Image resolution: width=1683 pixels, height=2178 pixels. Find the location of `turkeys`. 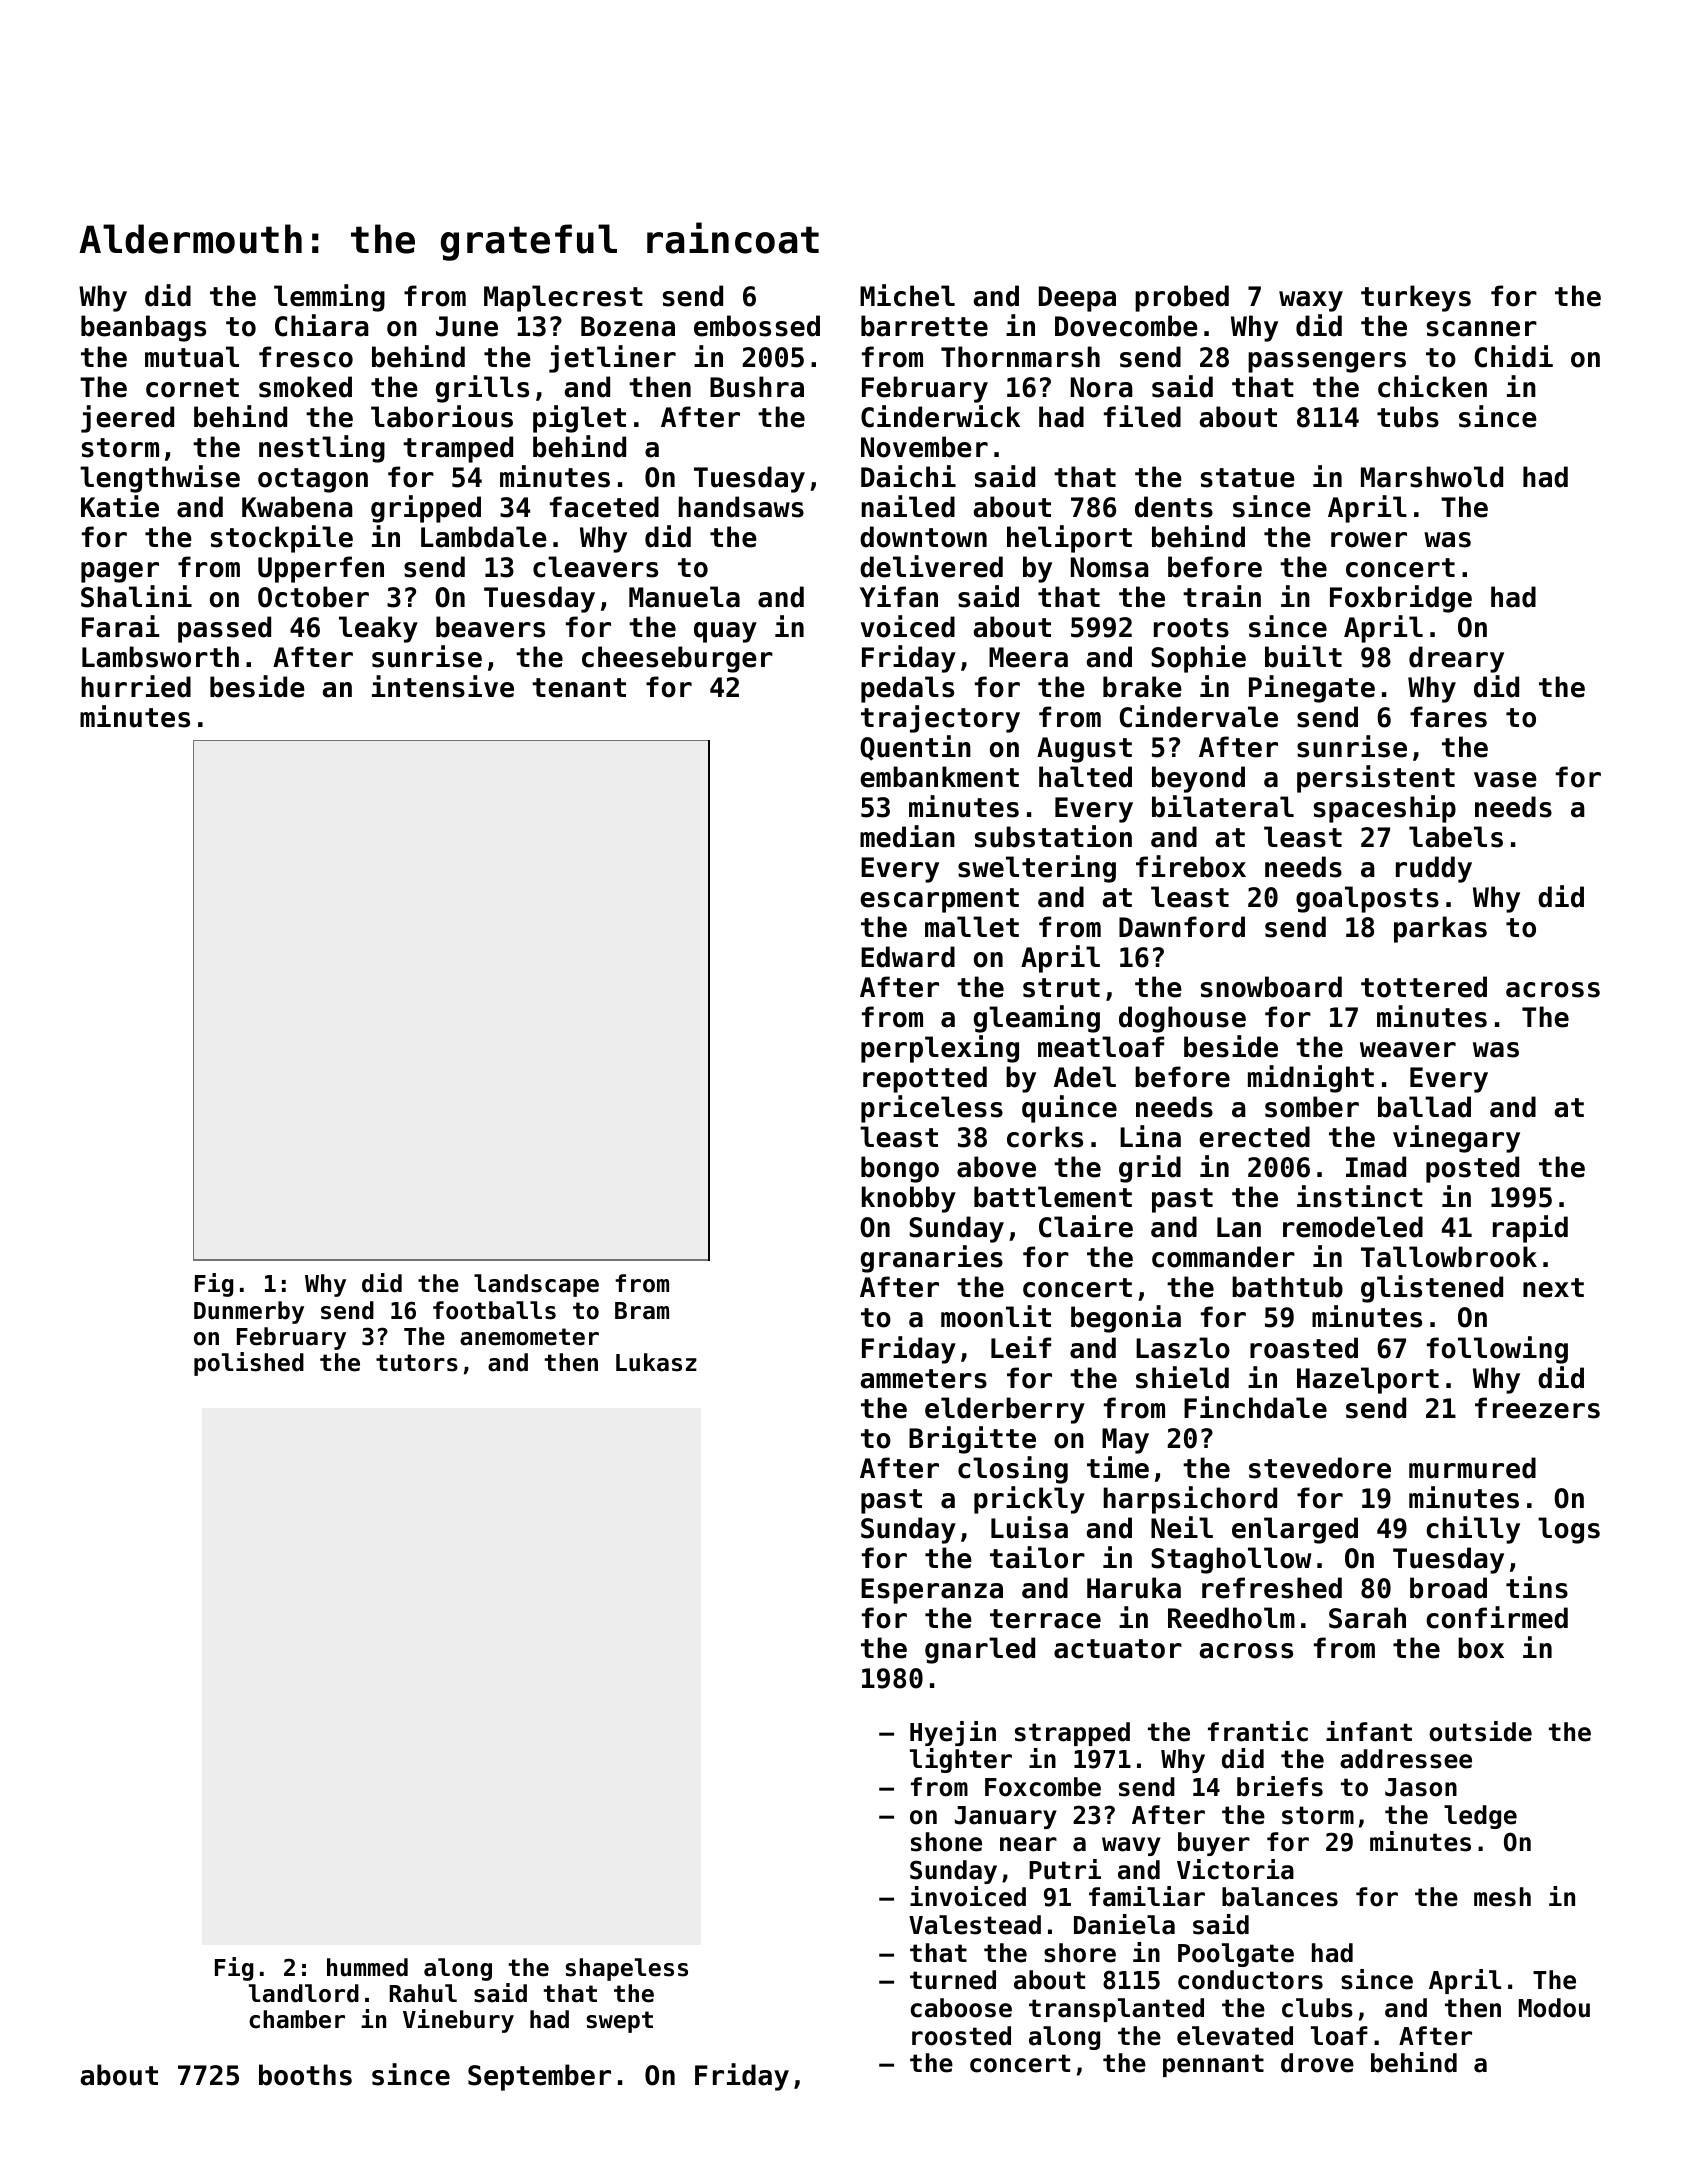

turkeys is located at coordinates (1416, 298).
